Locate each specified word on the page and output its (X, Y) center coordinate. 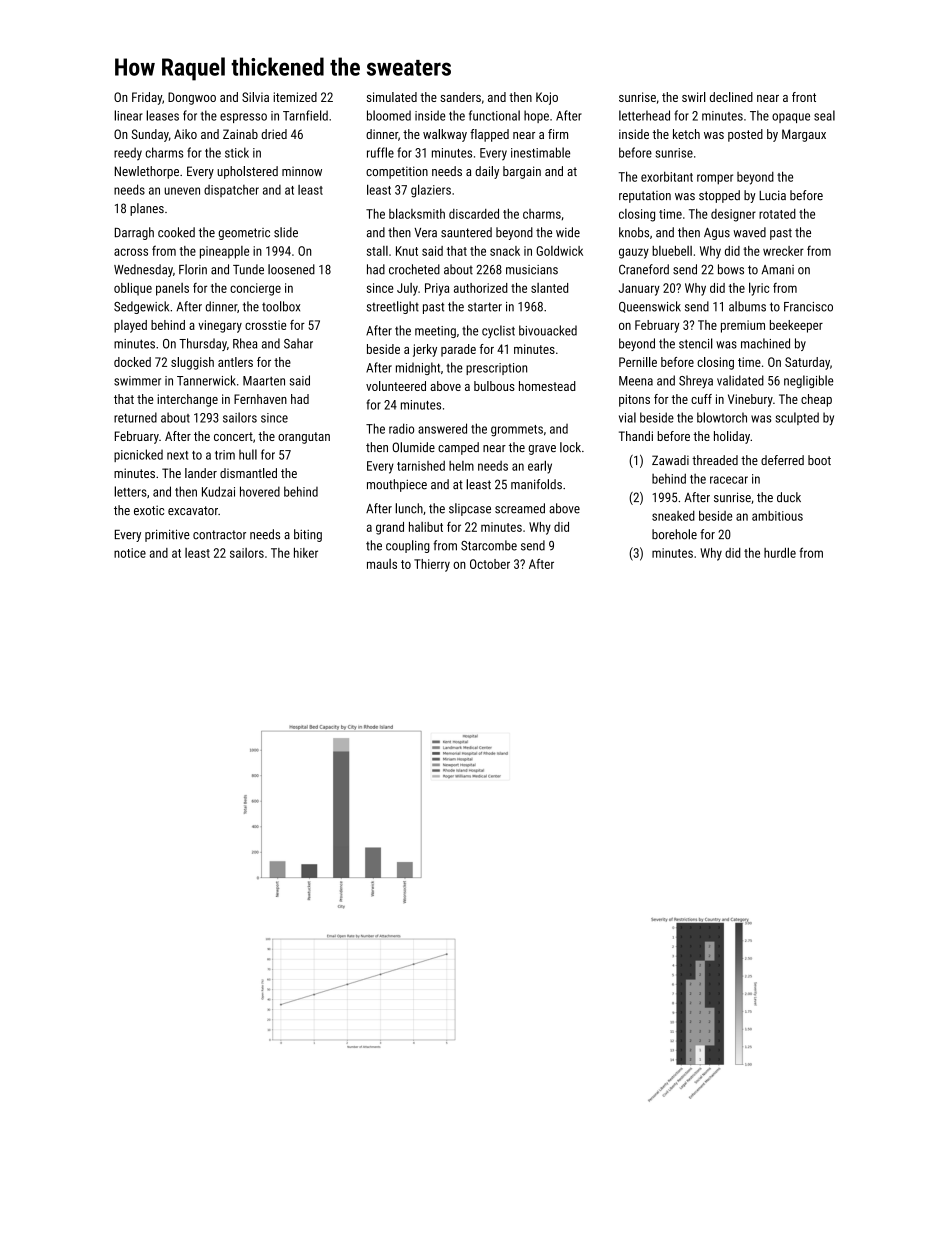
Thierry (432, 565)
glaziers (431, 191)
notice (130, 553)
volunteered (396, 386)
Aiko (185, 134)
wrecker (783, 251)
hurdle (780, 552)
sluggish (192, 363)
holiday (732, 437)
